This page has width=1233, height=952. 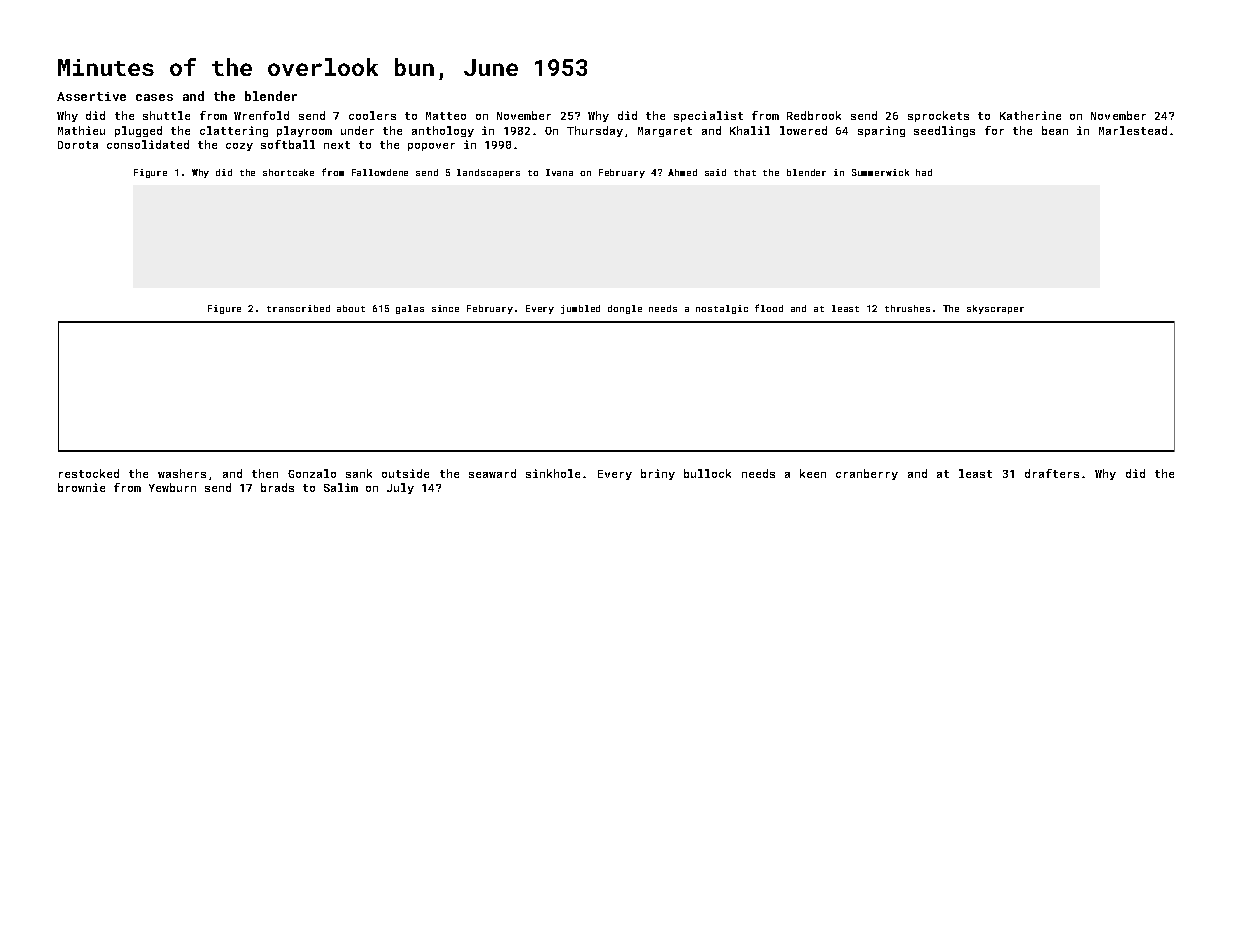 I want to click on since, so click(x=445, y=308).
